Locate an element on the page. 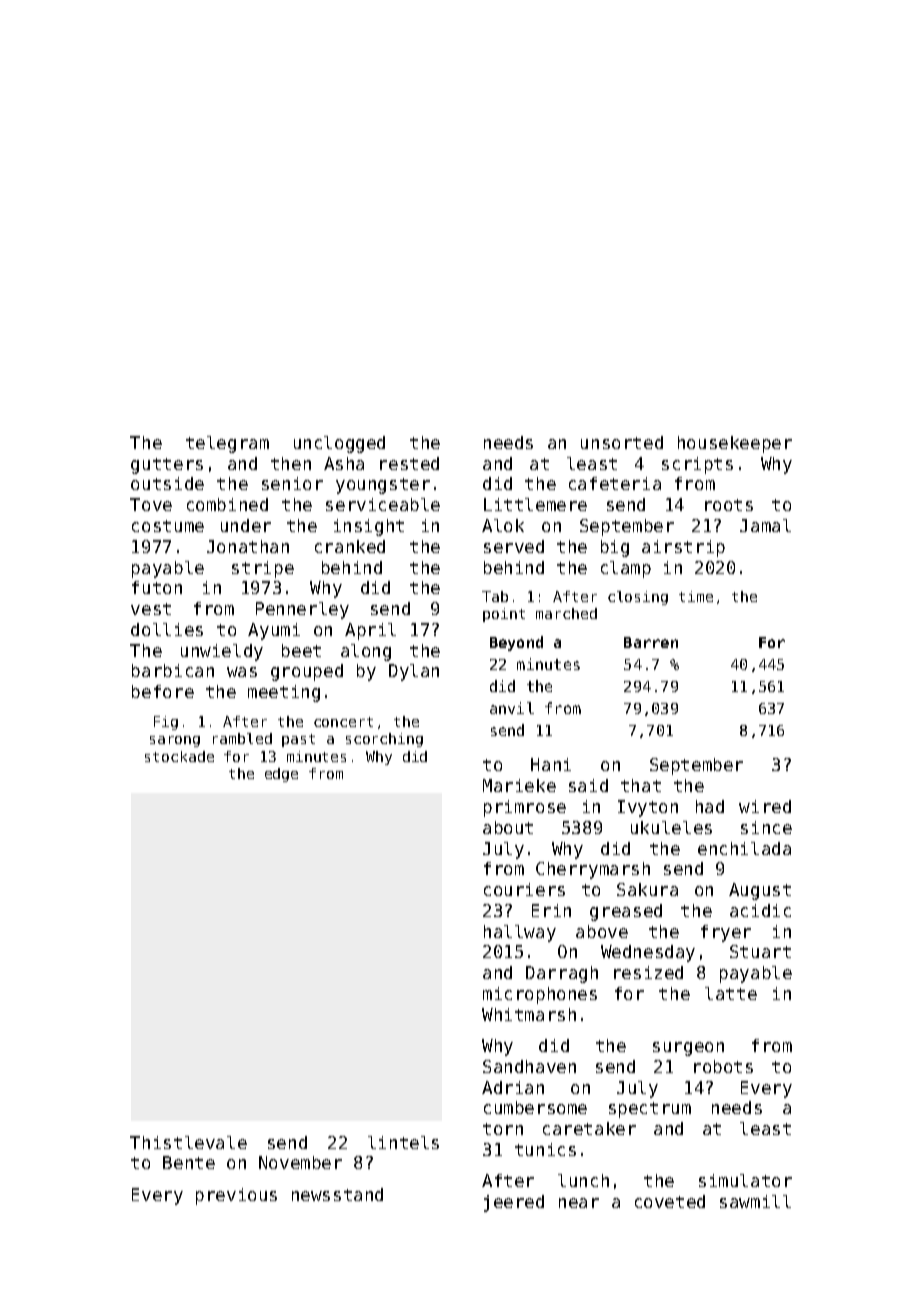  Beyond is located at coordinates (516, 643).
